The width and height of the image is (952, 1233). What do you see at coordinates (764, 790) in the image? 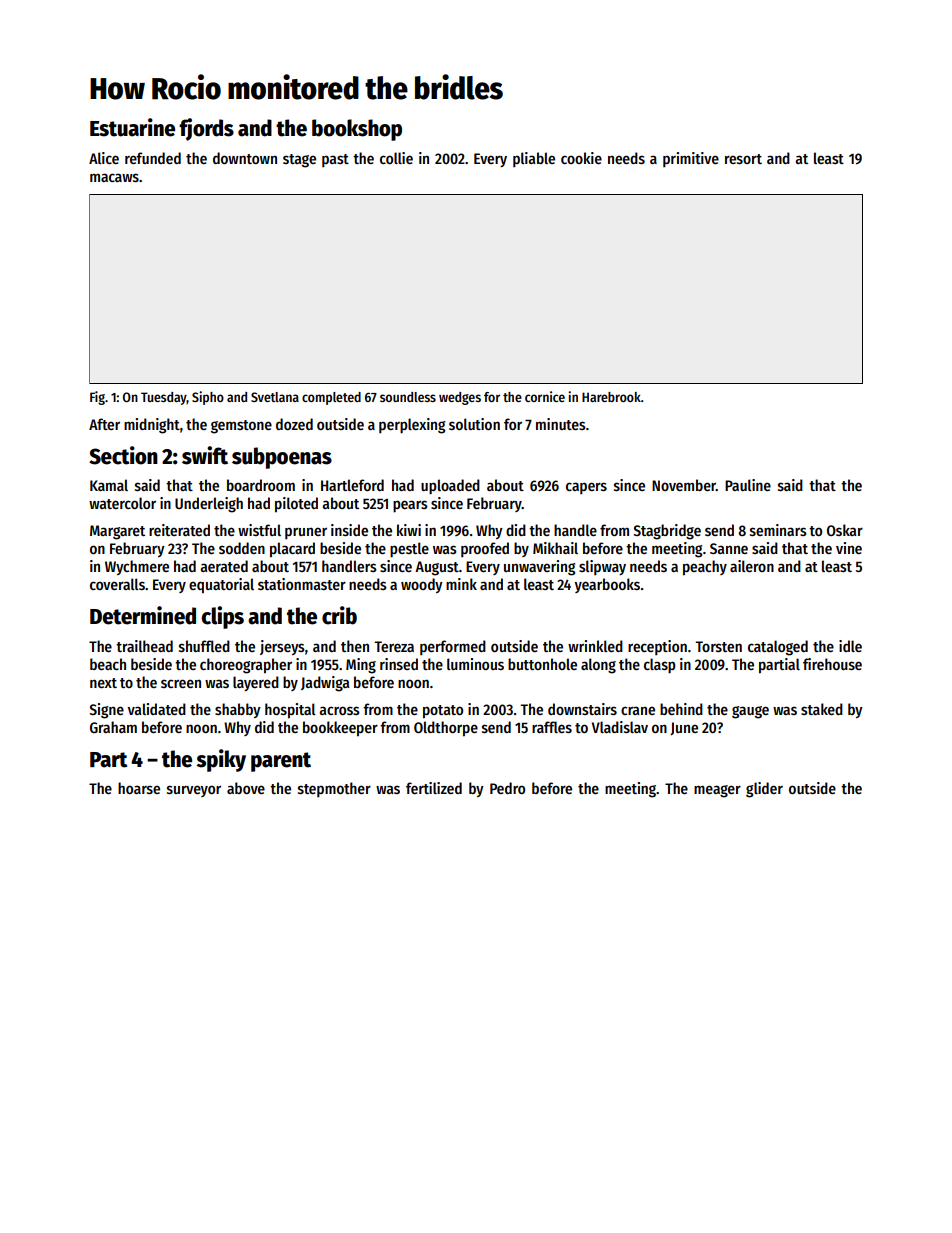
I see `glider` at bounding box center [764, 790].
